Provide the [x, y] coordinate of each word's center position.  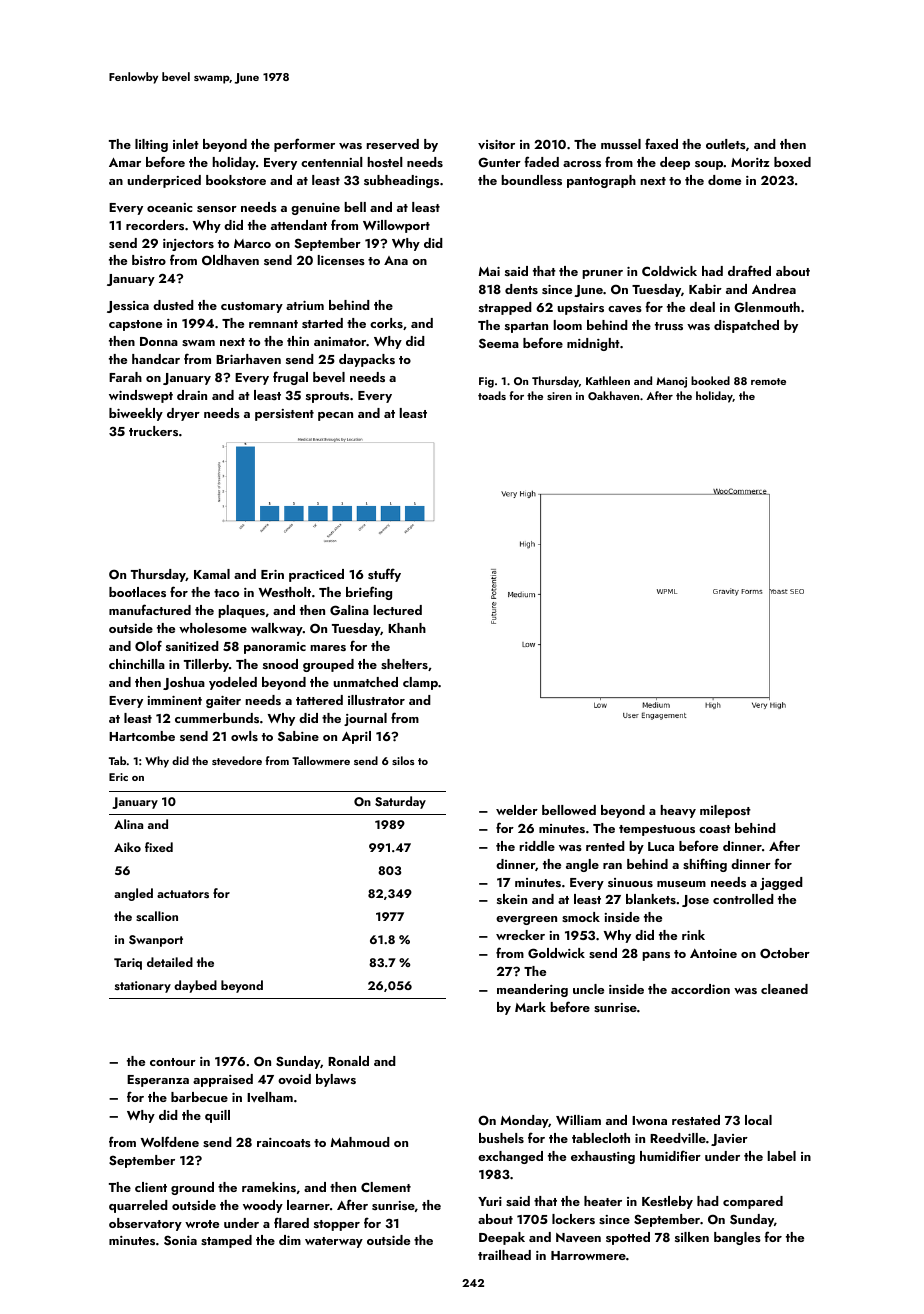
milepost [725, 811]
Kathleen [608, 380]
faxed [661, 143]
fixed [159, 847]
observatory [145, 1224]
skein [512, 899]
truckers [153, 431]
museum [681, 884]
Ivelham [270, 1097]
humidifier [670, 1155]
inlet [186, 144]
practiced [316, 575]
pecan [335, 416]
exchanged [510, 1157]
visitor [496, 145]
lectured [398, 610]
